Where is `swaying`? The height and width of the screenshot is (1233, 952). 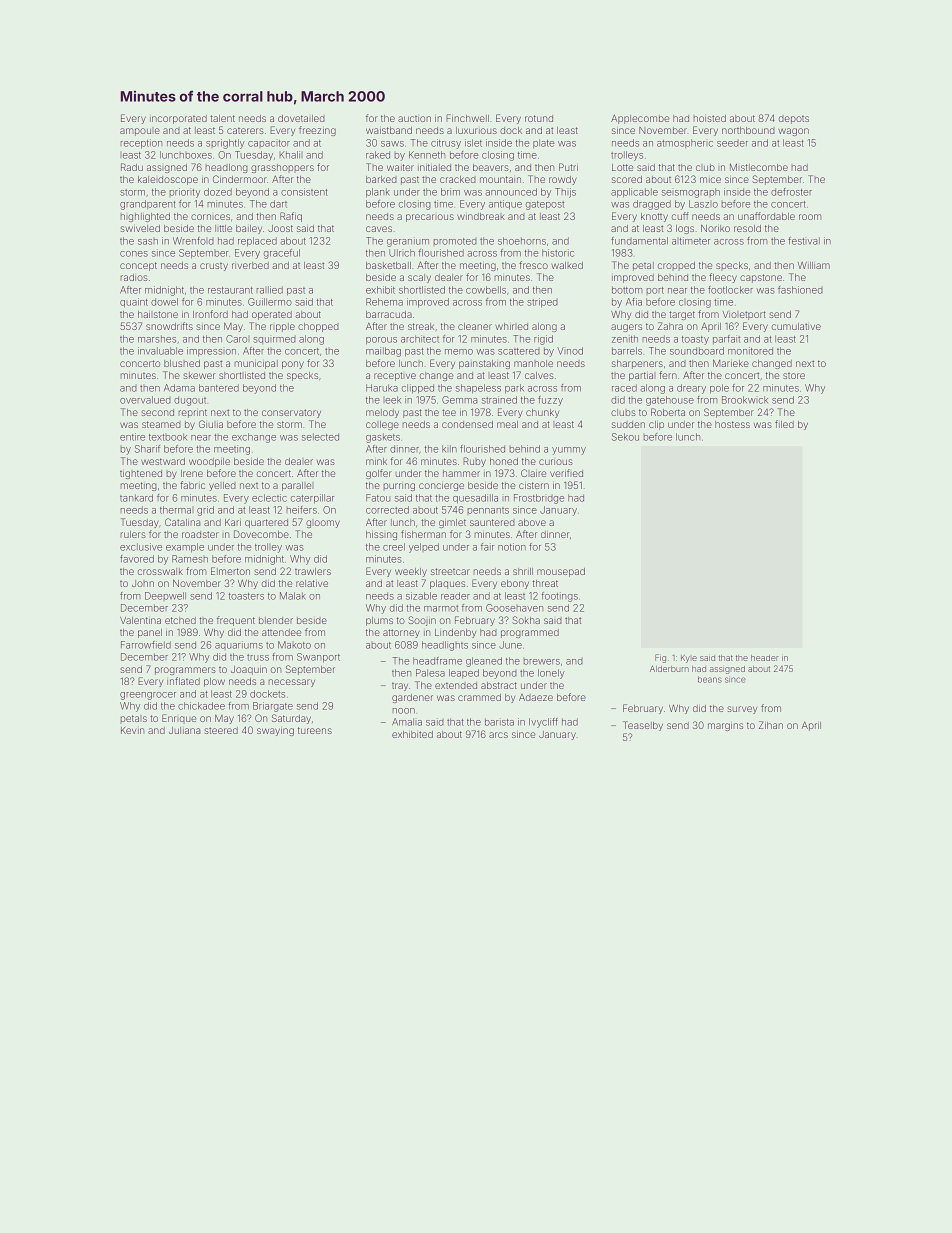
swaying is located at coordinates (275, 732).
